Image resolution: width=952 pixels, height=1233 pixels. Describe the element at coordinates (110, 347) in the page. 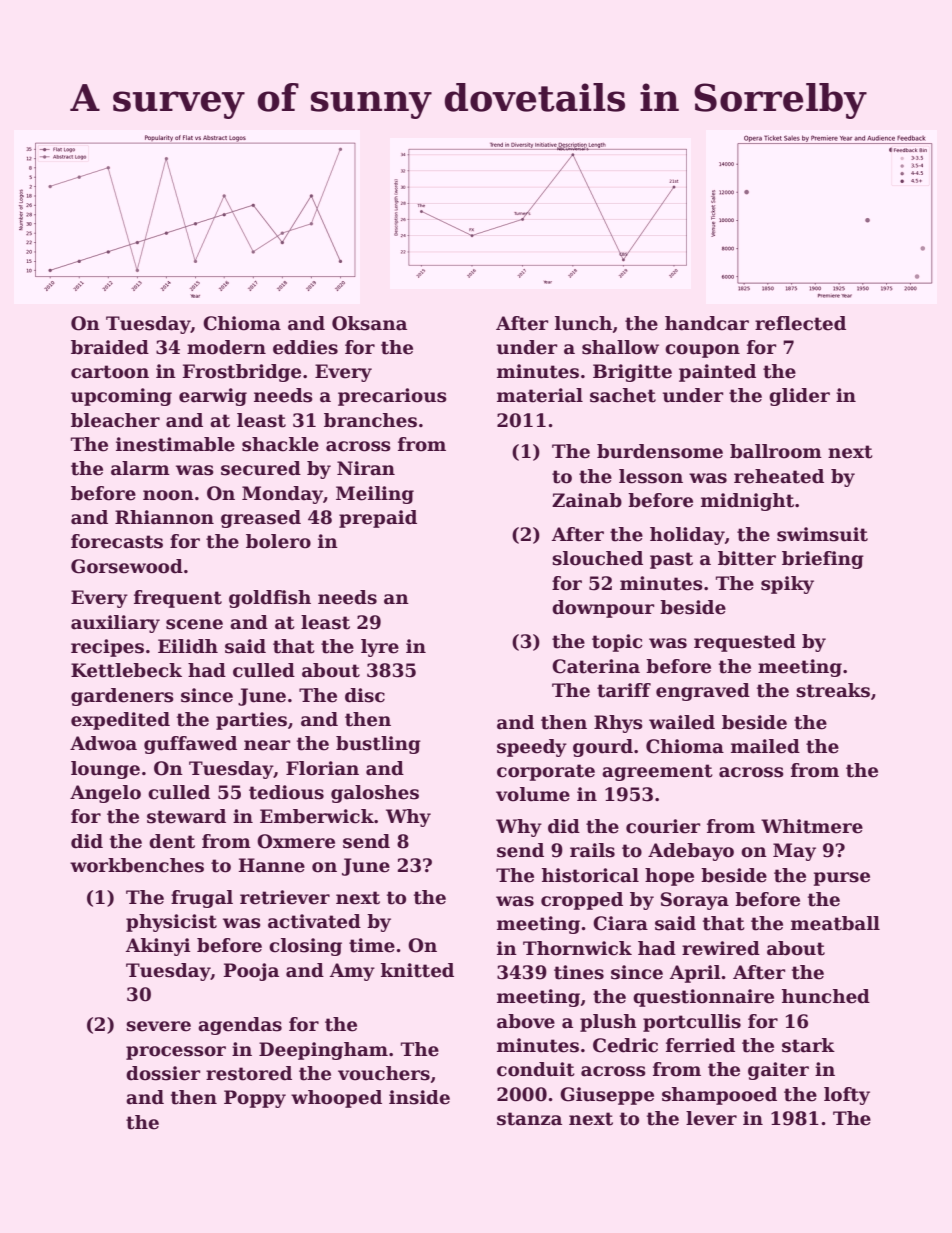

I see `braided` at that location.
